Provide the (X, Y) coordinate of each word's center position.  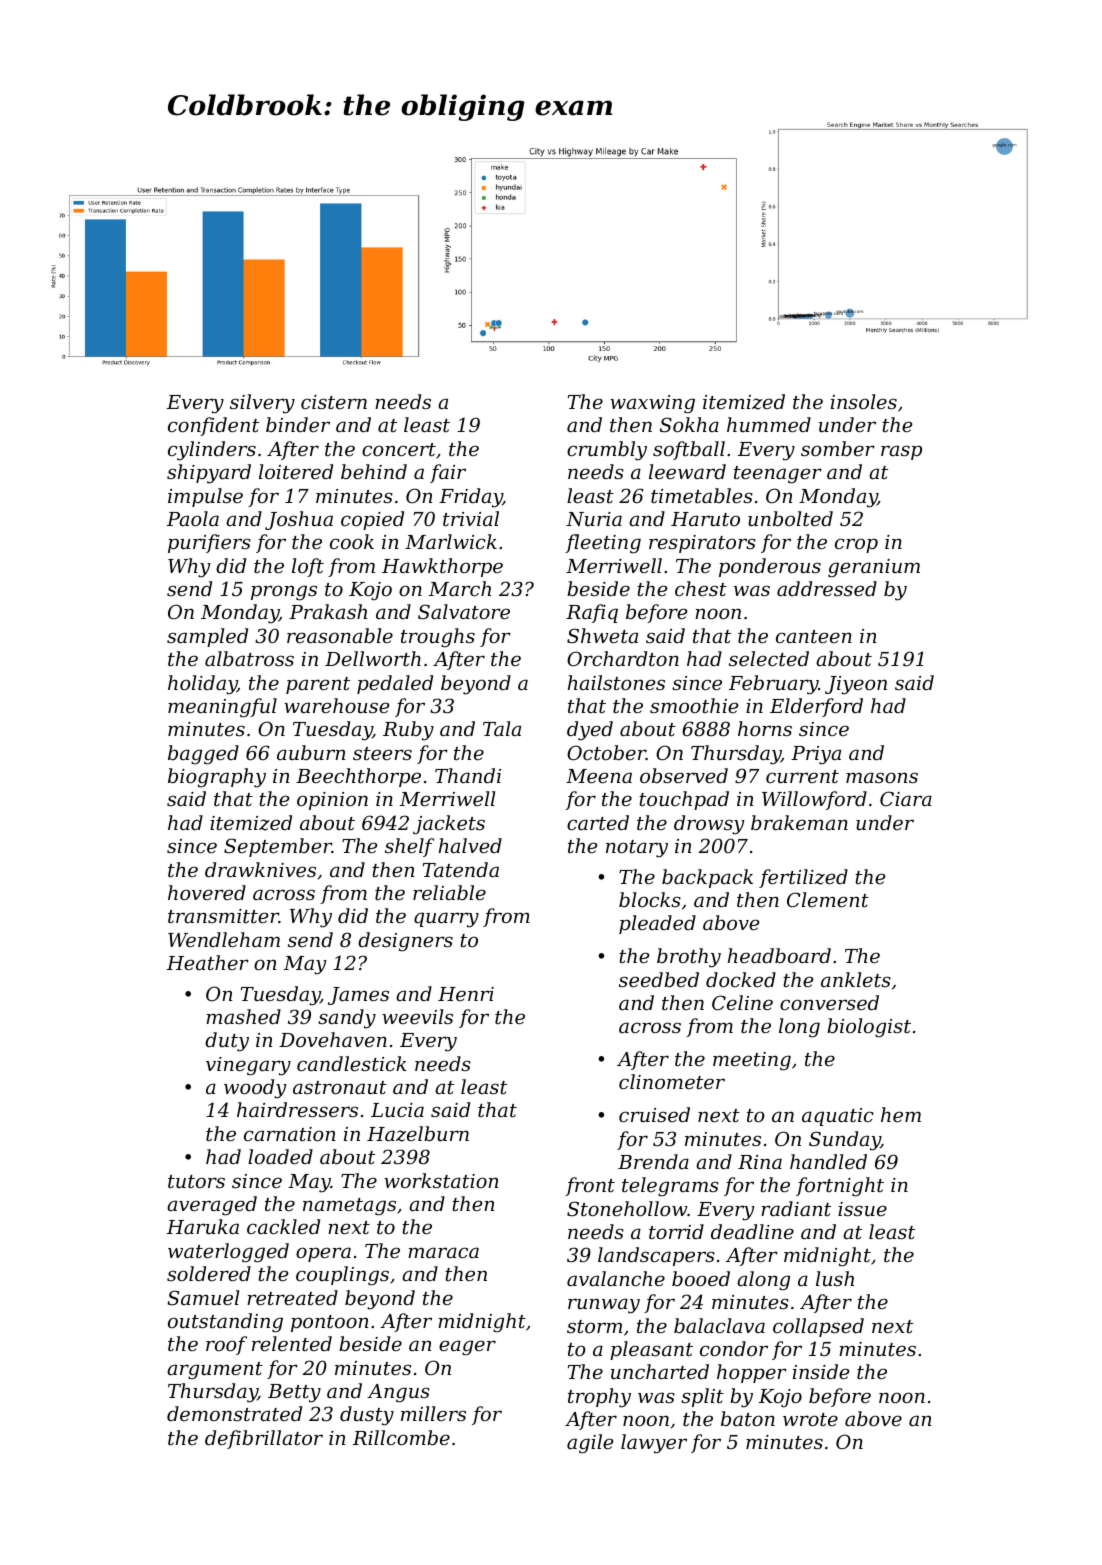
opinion (332, 801)
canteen (814, 636)
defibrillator (264, 1439)
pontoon (329, 1323)
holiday (202, 685)
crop (856, 545)
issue (862, 1209)
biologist (869, 1028)
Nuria (594, 519)
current (802, 776)
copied (372, 520)
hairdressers (297, 1109)
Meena (599, 776)
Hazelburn (418, 1134)
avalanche (616, 1278)
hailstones (616, 682)
